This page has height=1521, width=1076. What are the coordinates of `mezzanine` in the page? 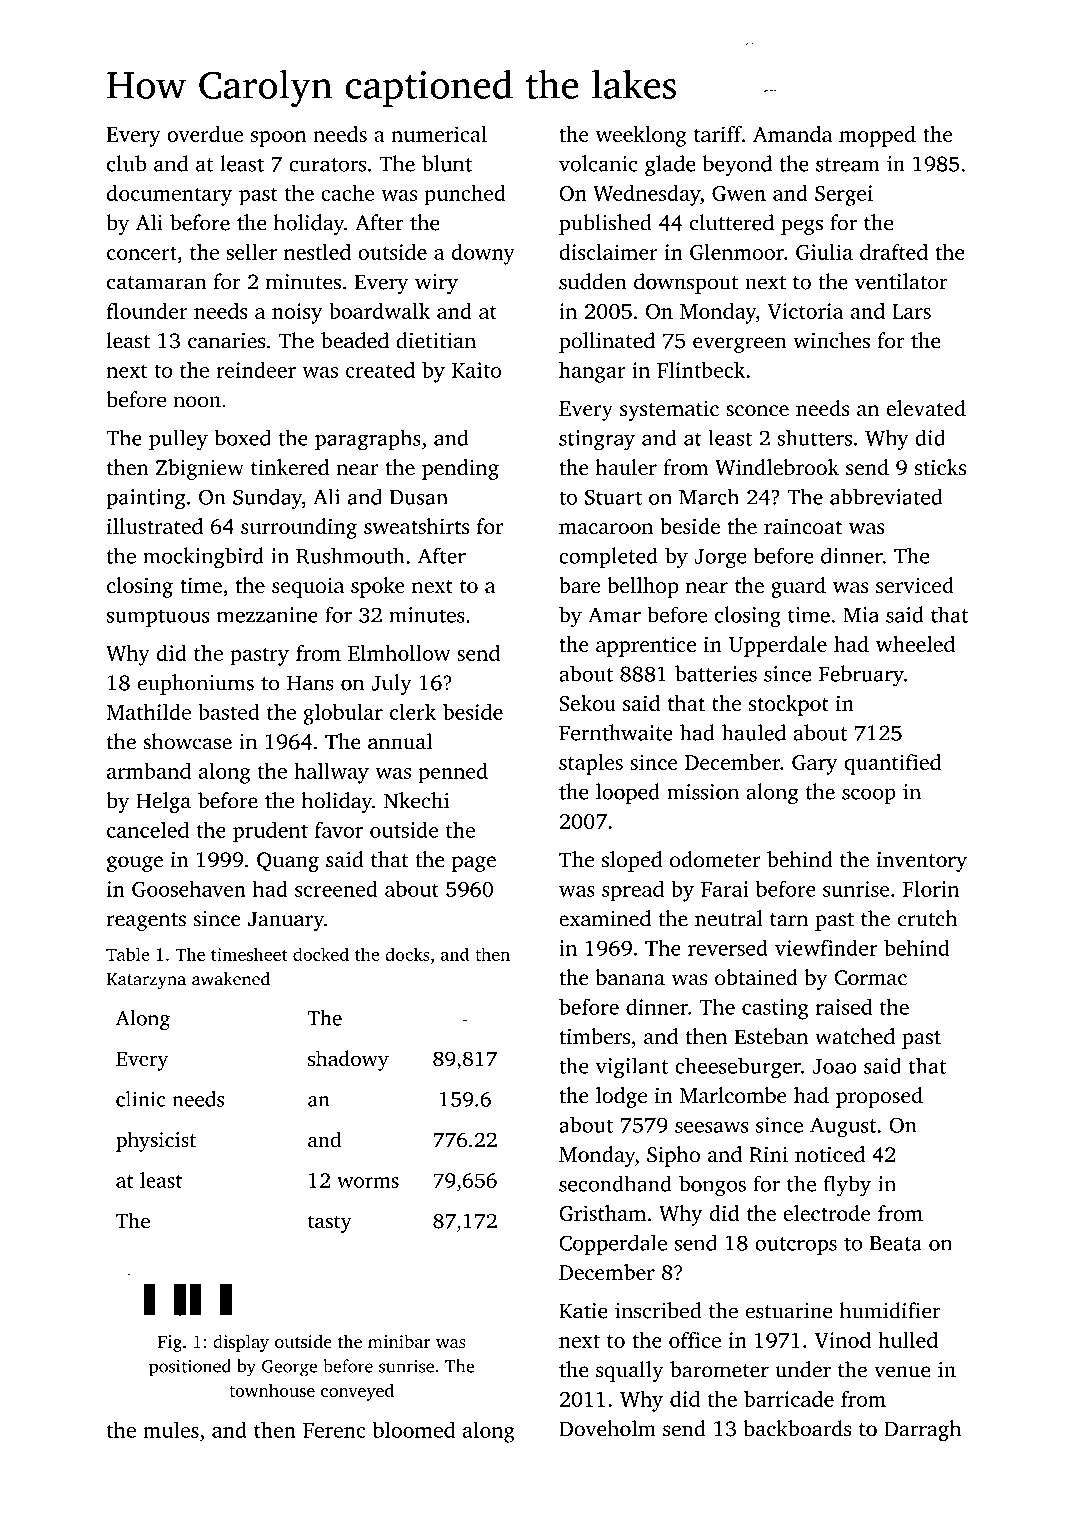 It's located at (267, 615).
